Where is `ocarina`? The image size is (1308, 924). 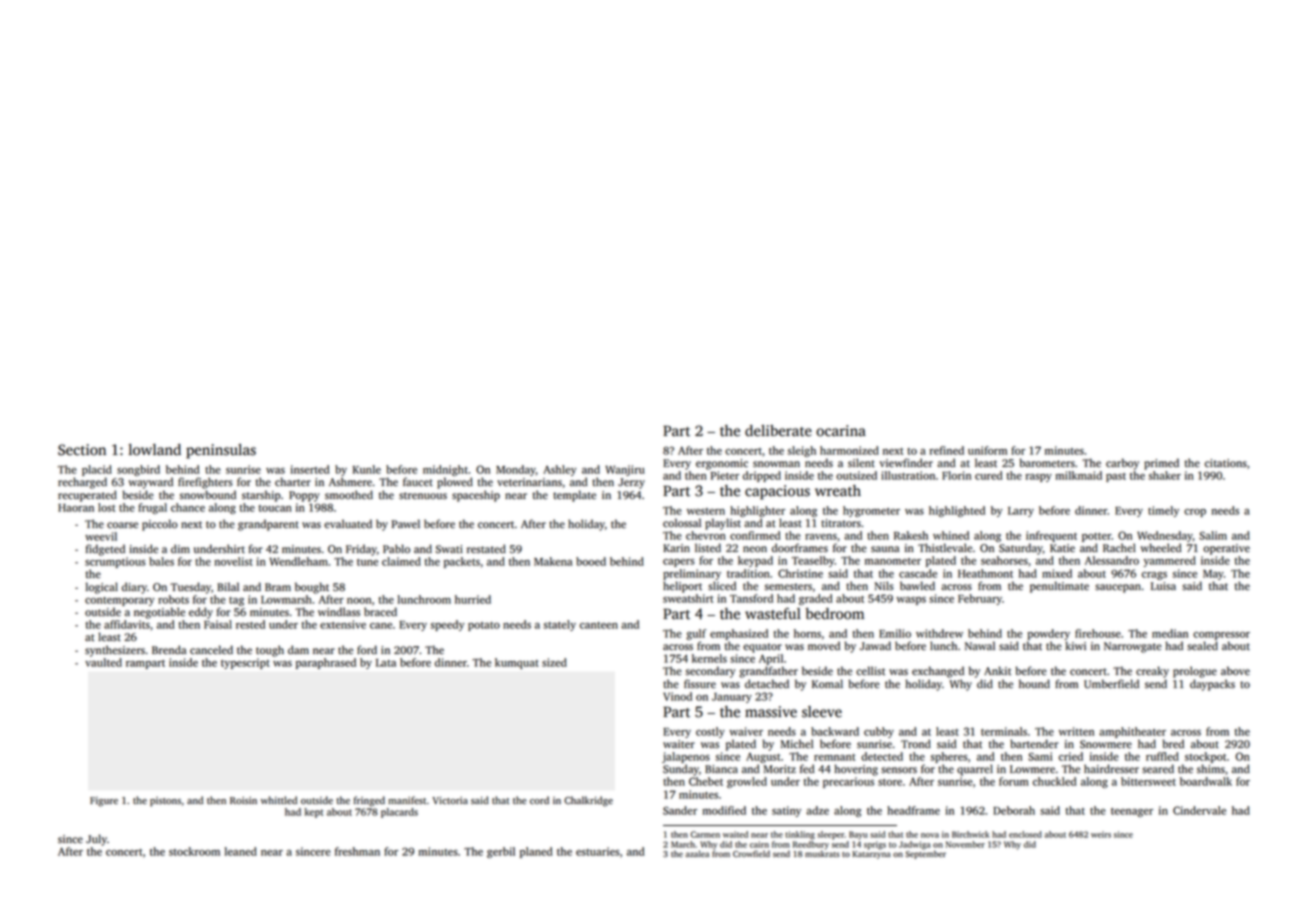 ocarina is located at coordinates (841, 431).
